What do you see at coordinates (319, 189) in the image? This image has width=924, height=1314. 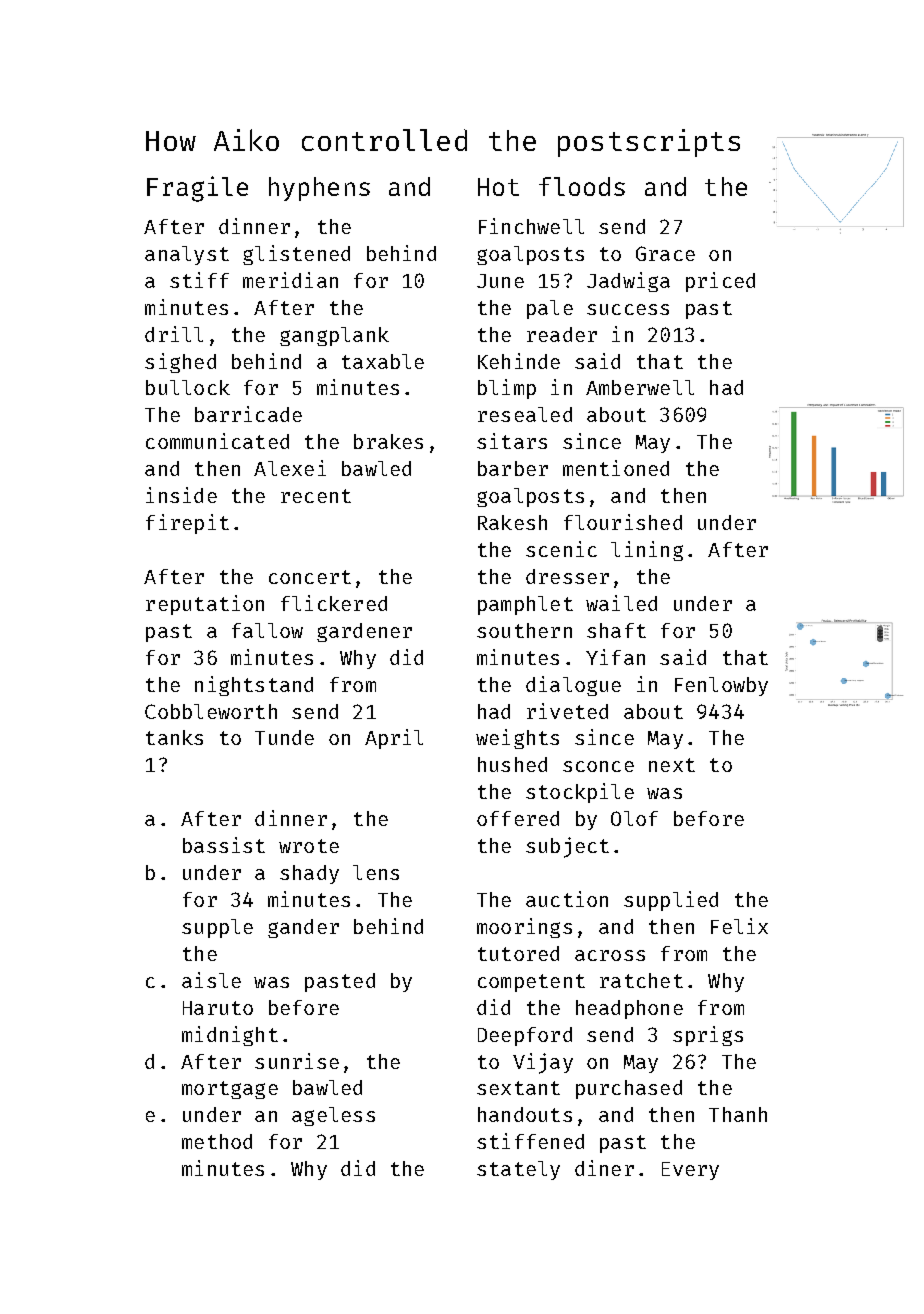 I see `hyphens` at bounding box center [319, 189].
